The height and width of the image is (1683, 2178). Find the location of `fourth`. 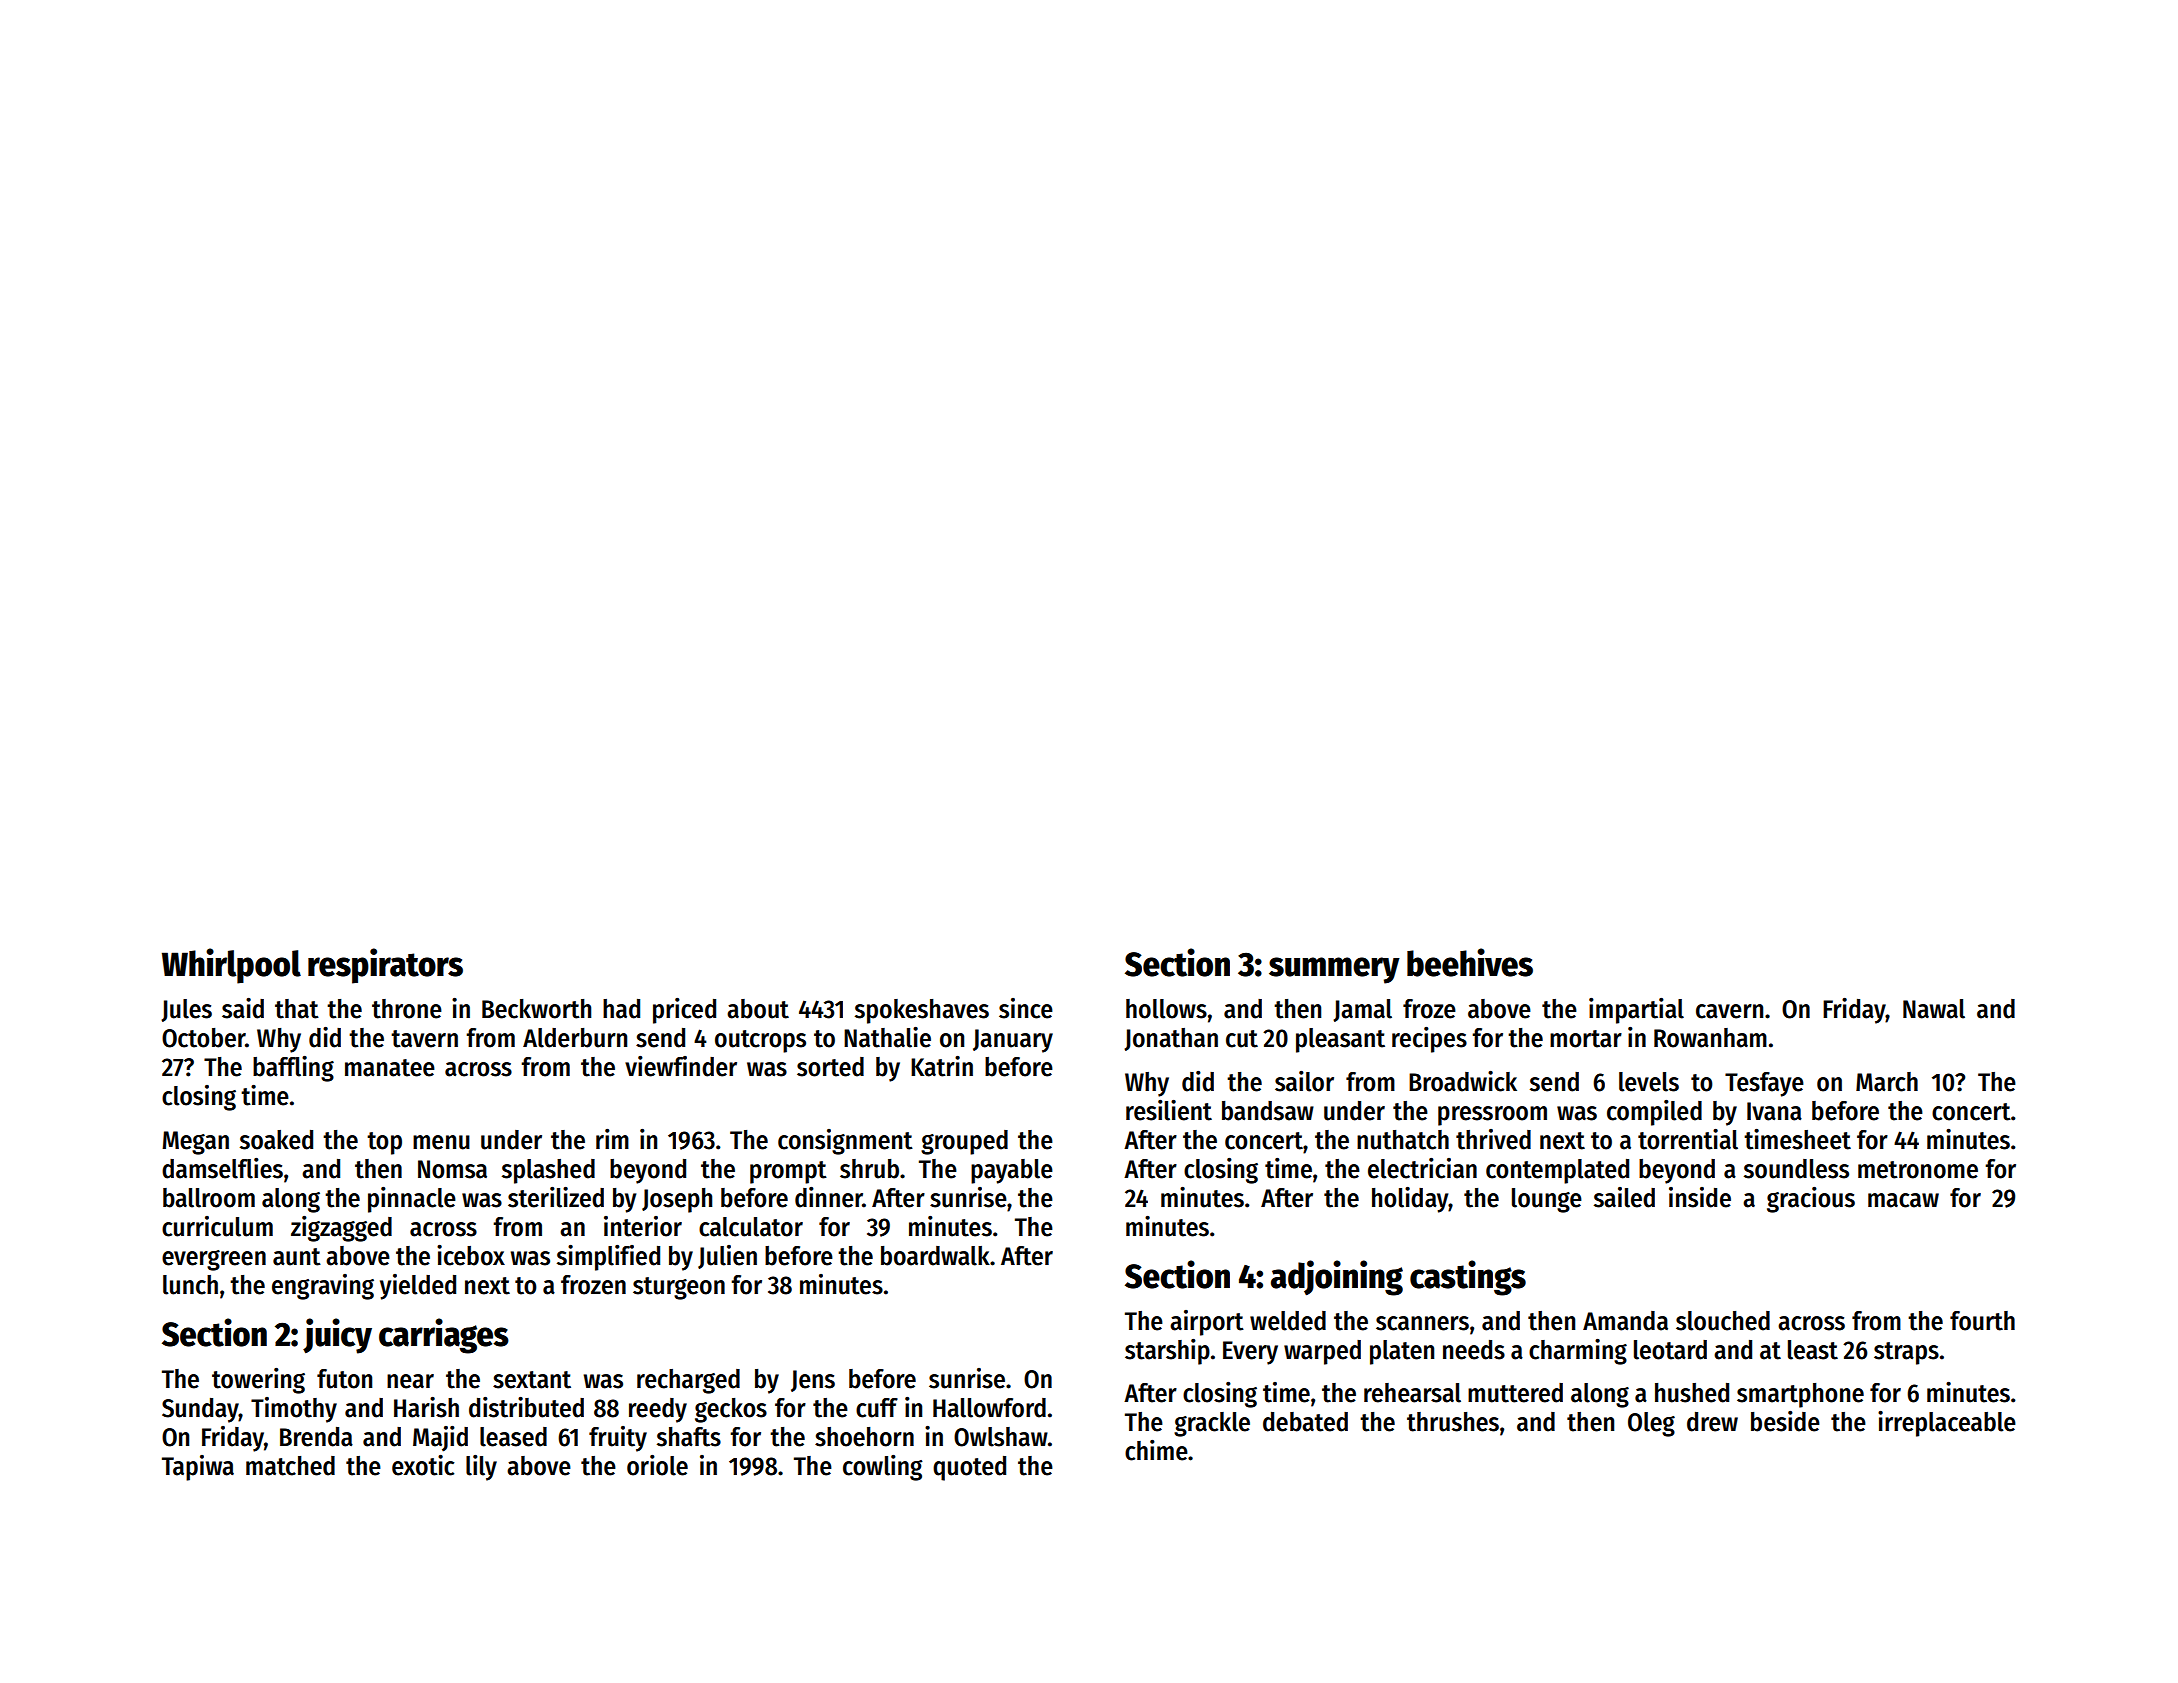

fourth is located at coordinates (1982, 1321).
